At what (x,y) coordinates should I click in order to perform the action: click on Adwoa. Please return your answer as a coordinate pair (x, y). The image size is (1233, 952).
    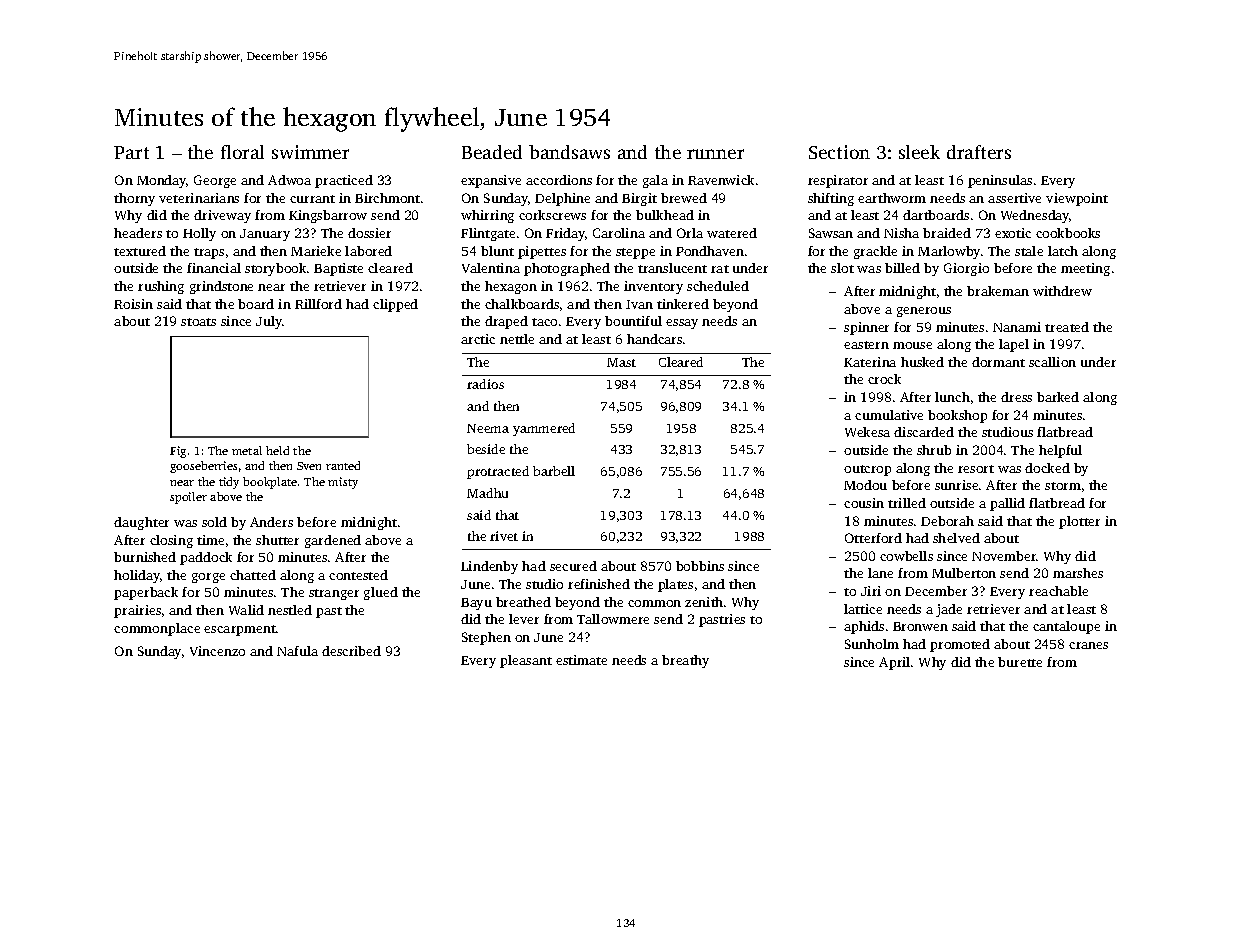
    Looking at the image, I should click on (289, 180).
